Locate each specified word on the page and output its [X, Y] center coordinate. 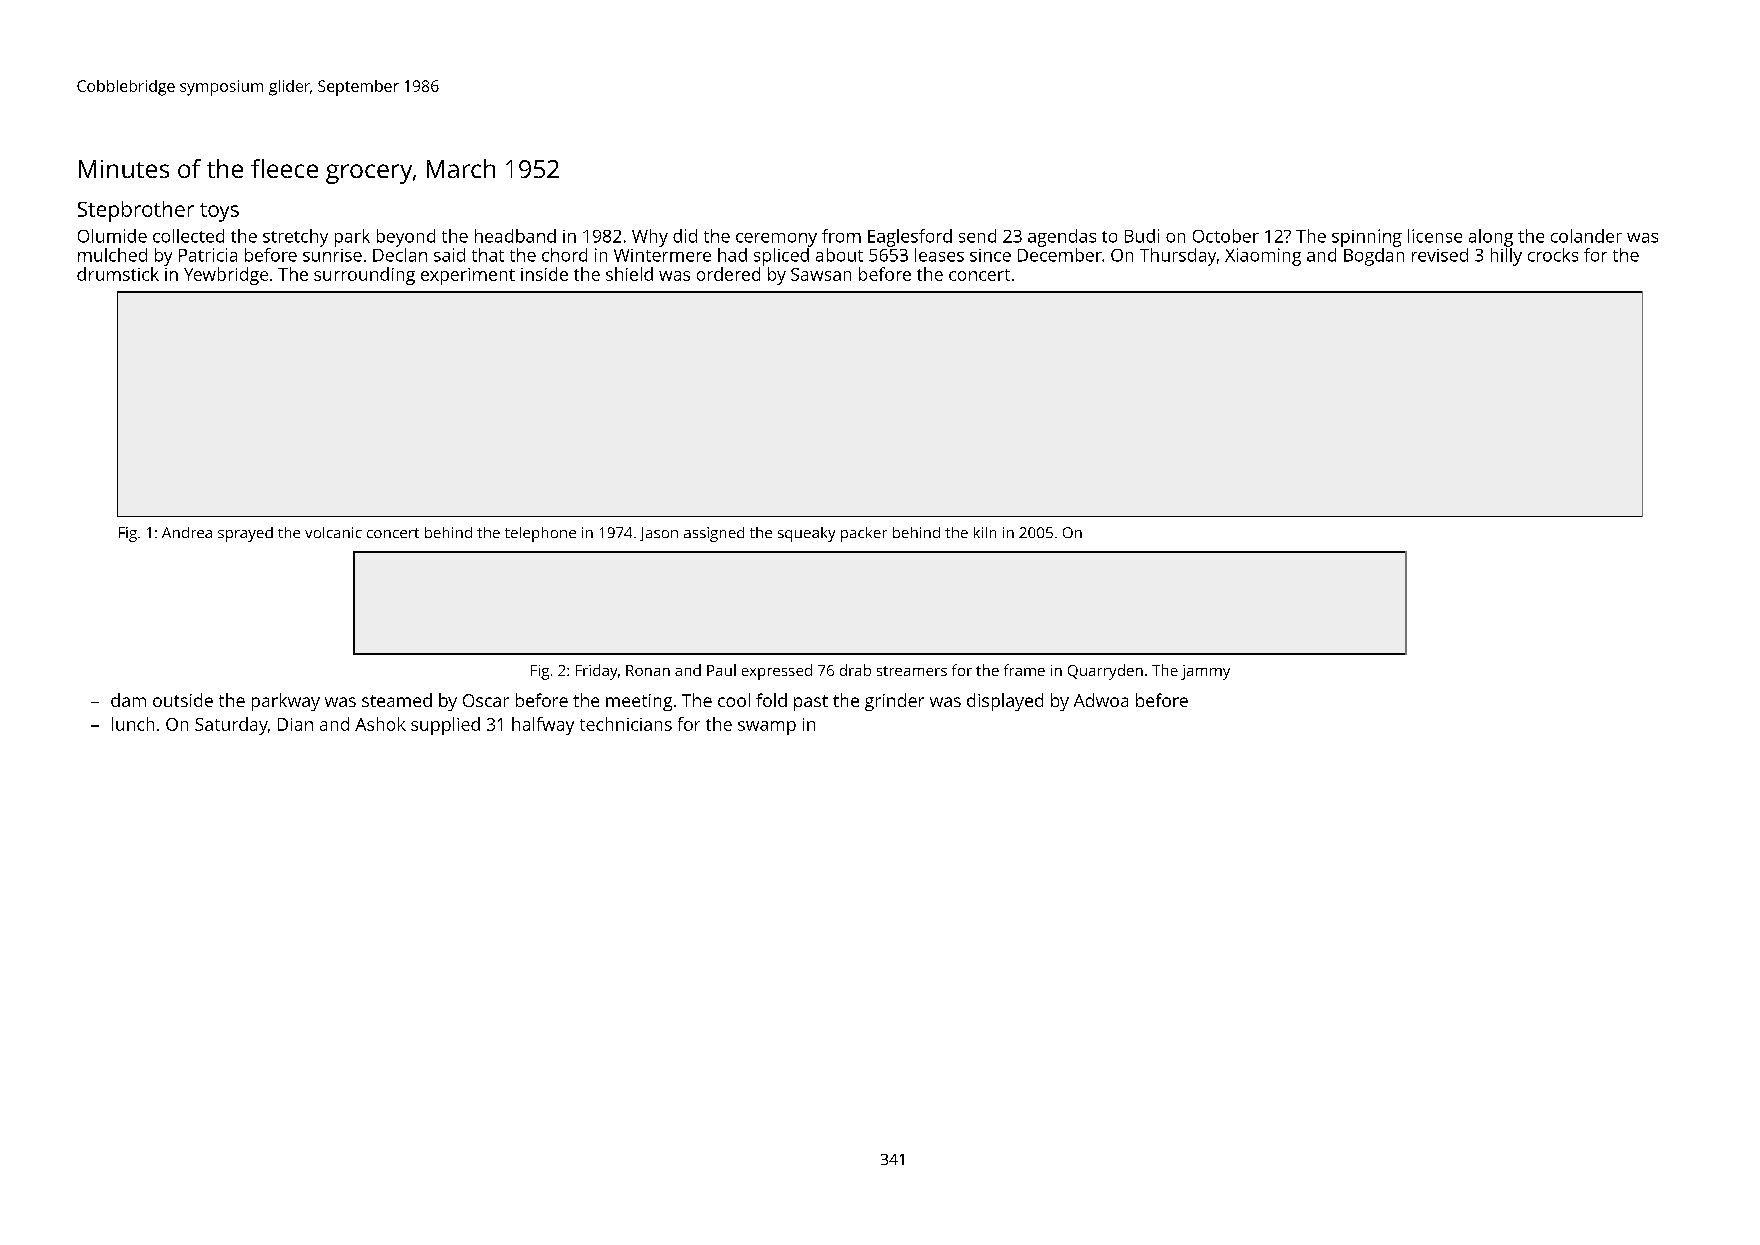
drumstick [118, 274]
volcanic [333, 532]
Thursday [1178, 257]
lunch [133, 724]
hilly [1506, 257]
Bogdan [1374, 257]
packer [864, 534]
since [990, 255]
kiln [985, 532]
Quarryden [1105, 672]
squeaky [806, 534]
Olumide [112, 236]
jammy [1205, 672]
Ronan [648, 670]
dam [128, 700]
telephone [540, 534]
